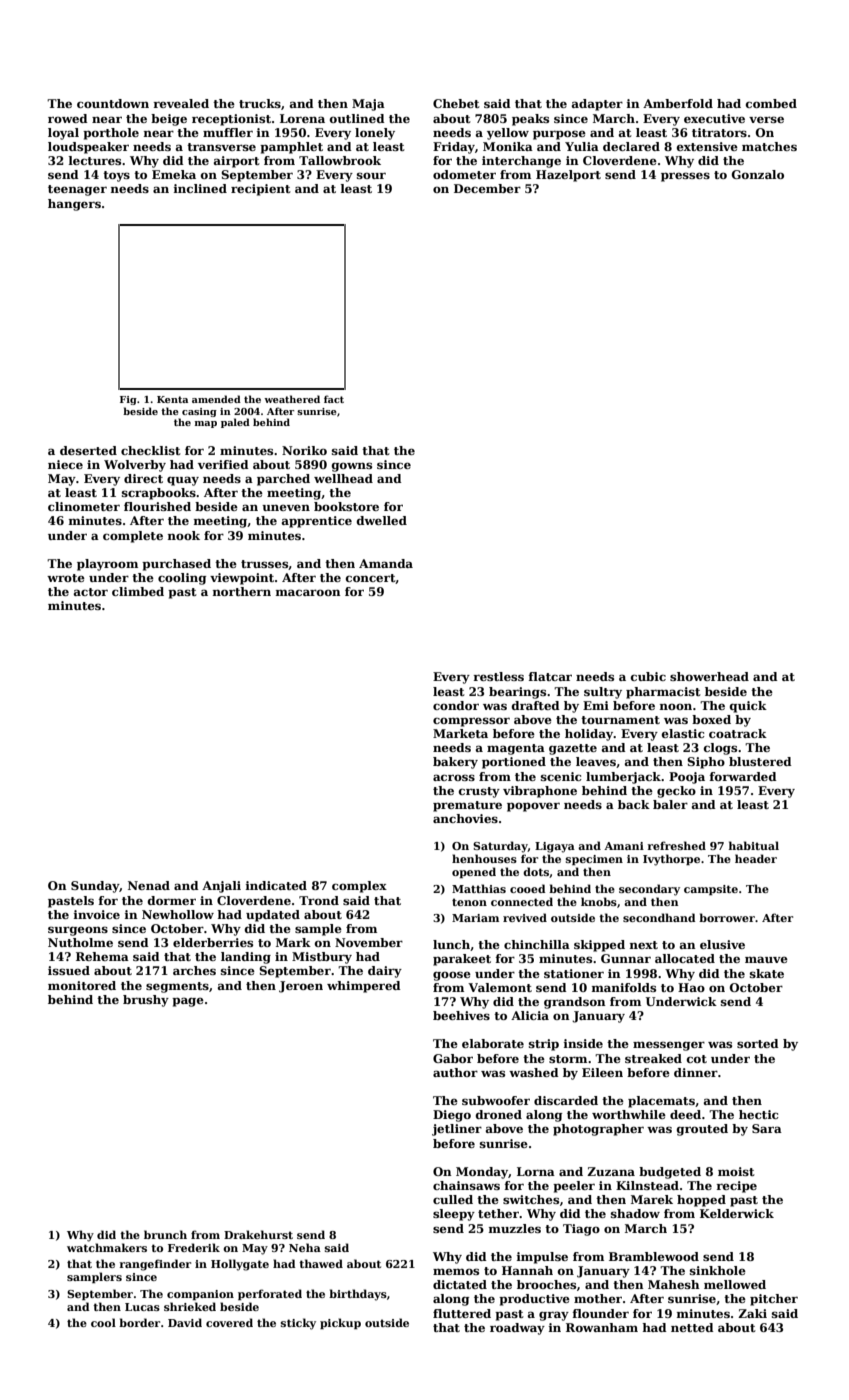 This page has width=849, height=1400. I want to click on rangefinder, so click(155, 1265).
